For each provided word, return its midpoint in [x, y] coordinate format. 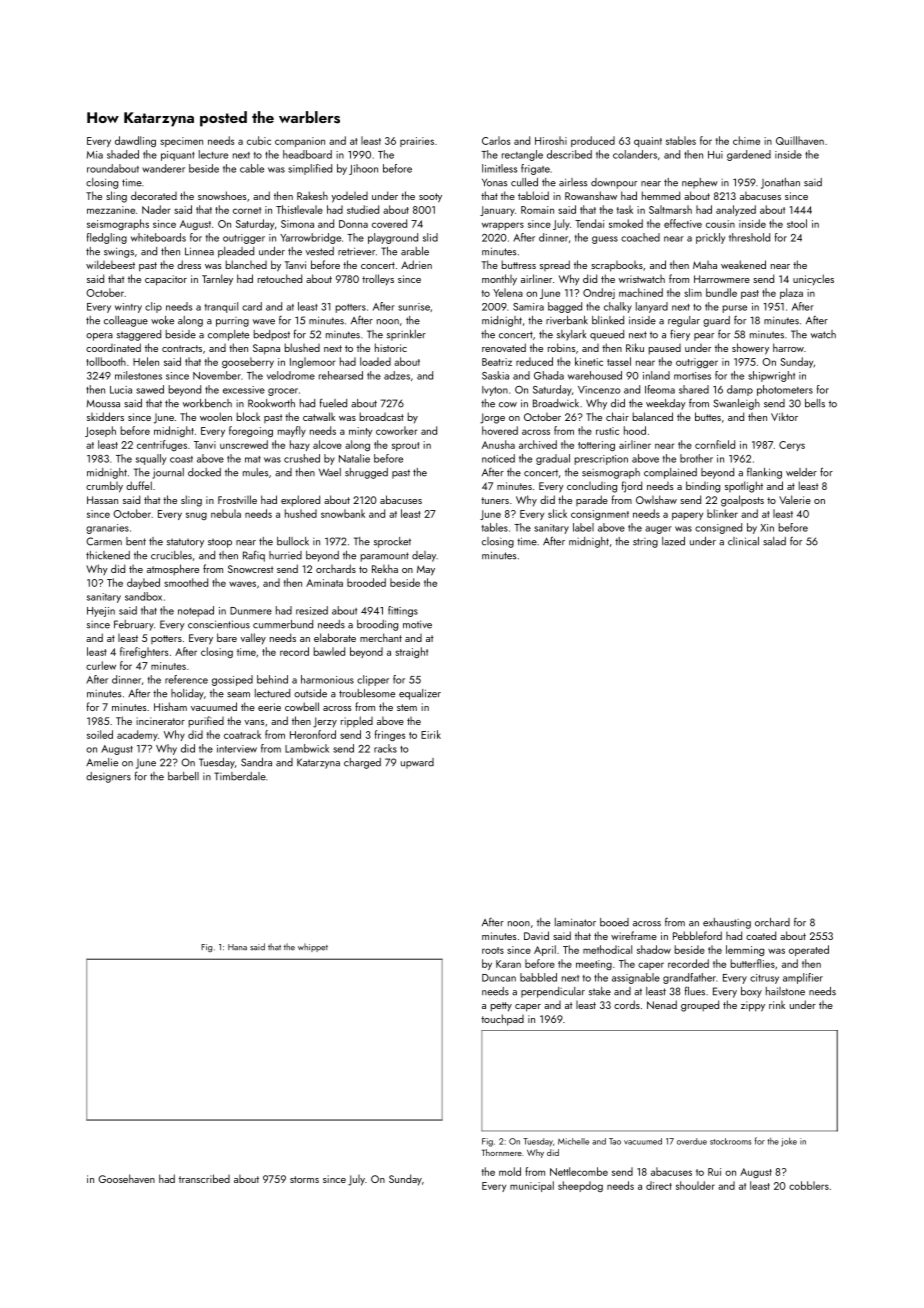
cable [252, 168]
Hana [237, 947]
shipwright [771, 376]
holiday [187, 694]
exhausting [727, 923]
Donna [353, 224]
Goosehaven [126, 1178]
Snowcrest [250, 569]
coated [761, 935]
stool [797, 223]
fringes [390, 735]
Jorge [492, 418]
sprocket [392, 542]
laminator [575, 922]
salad [774, 541]
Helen [146, 361]
